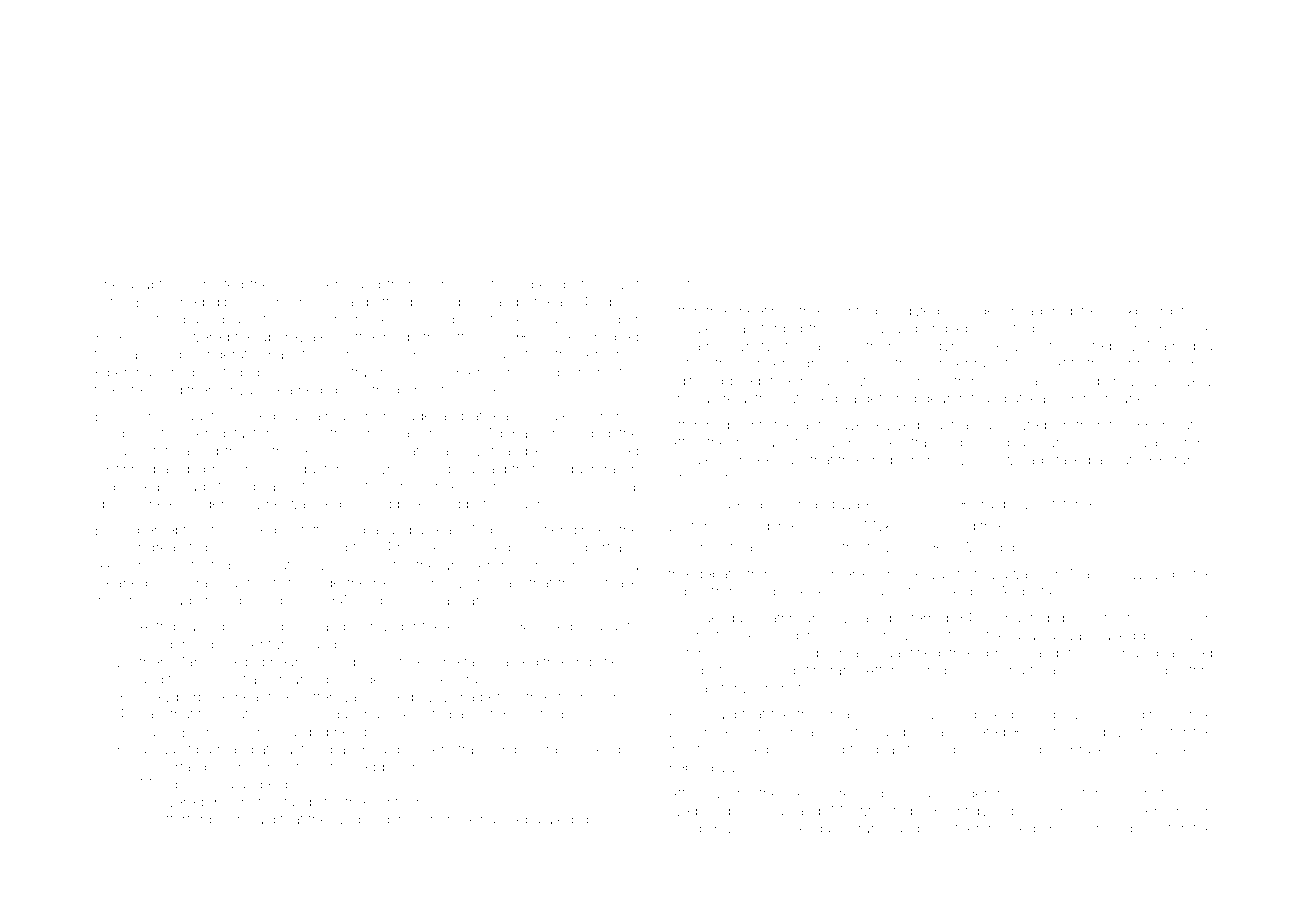 The height and width of the screenshot is (924, 1308). What do you see at coordinates (312, 284) in the screenshot?
I see `potholders` at bounding box center [312, 284].
